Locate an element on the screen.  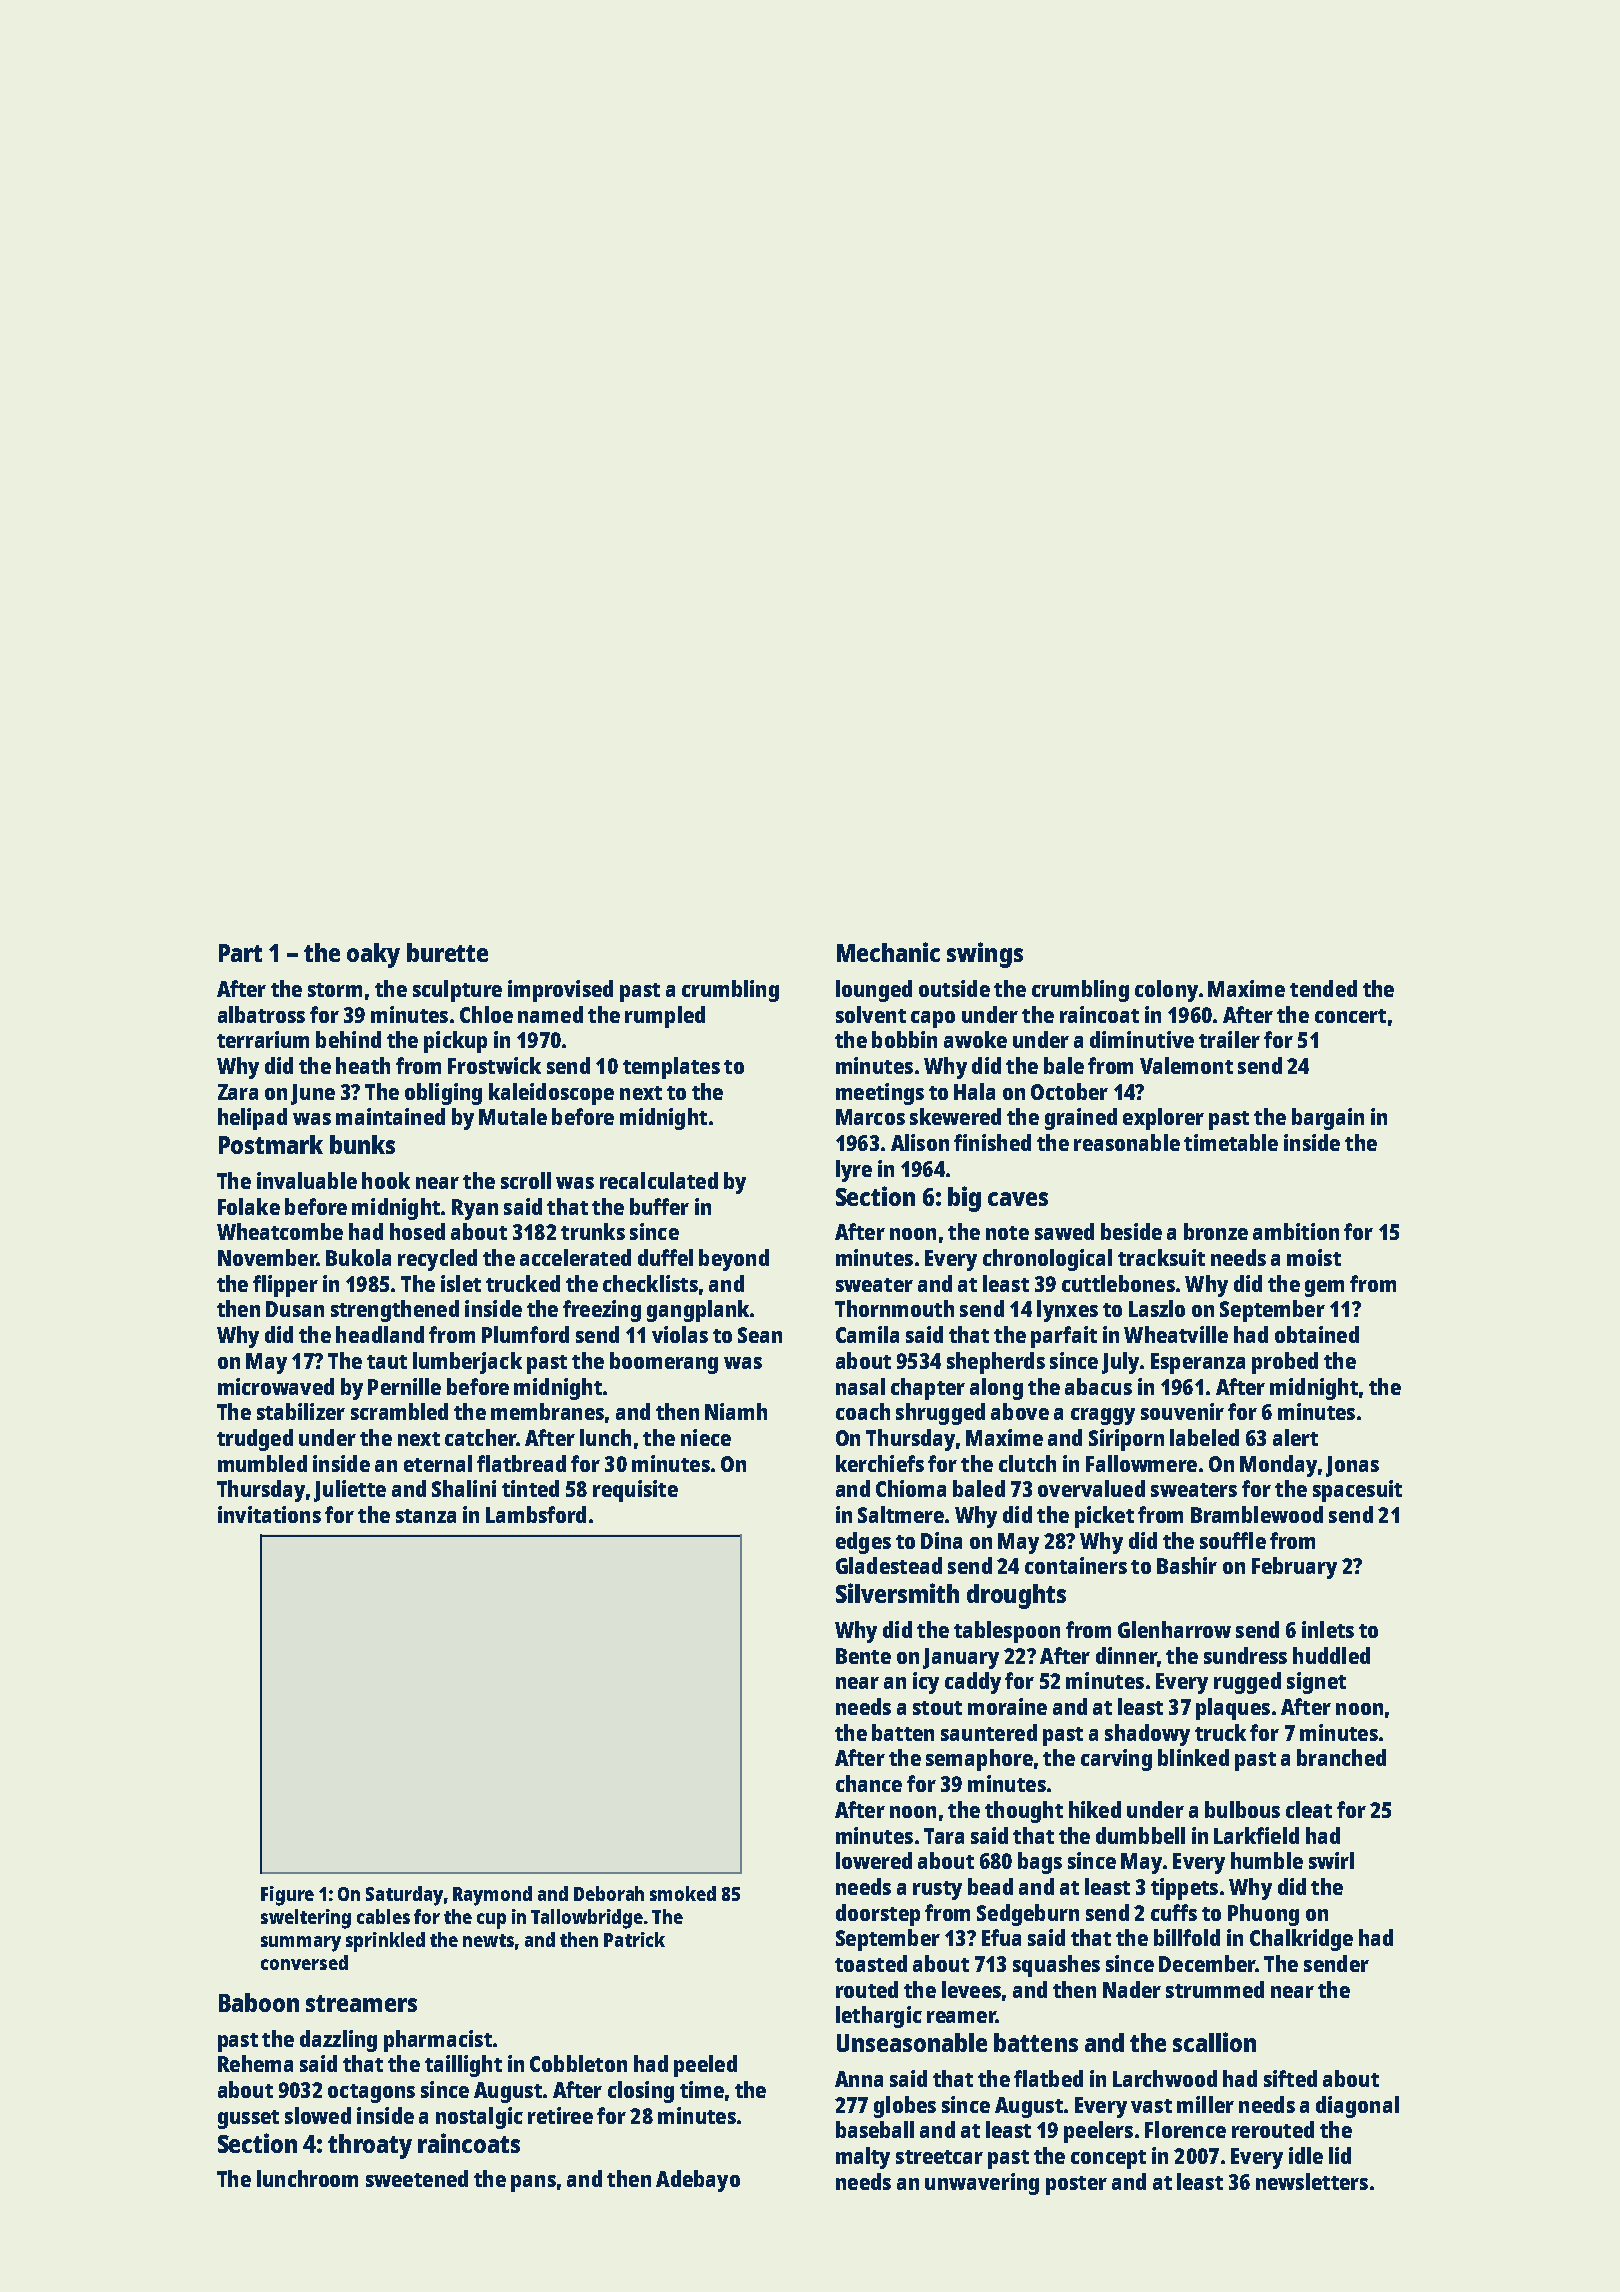
sweetened is located at coordinates (417, 2178).
